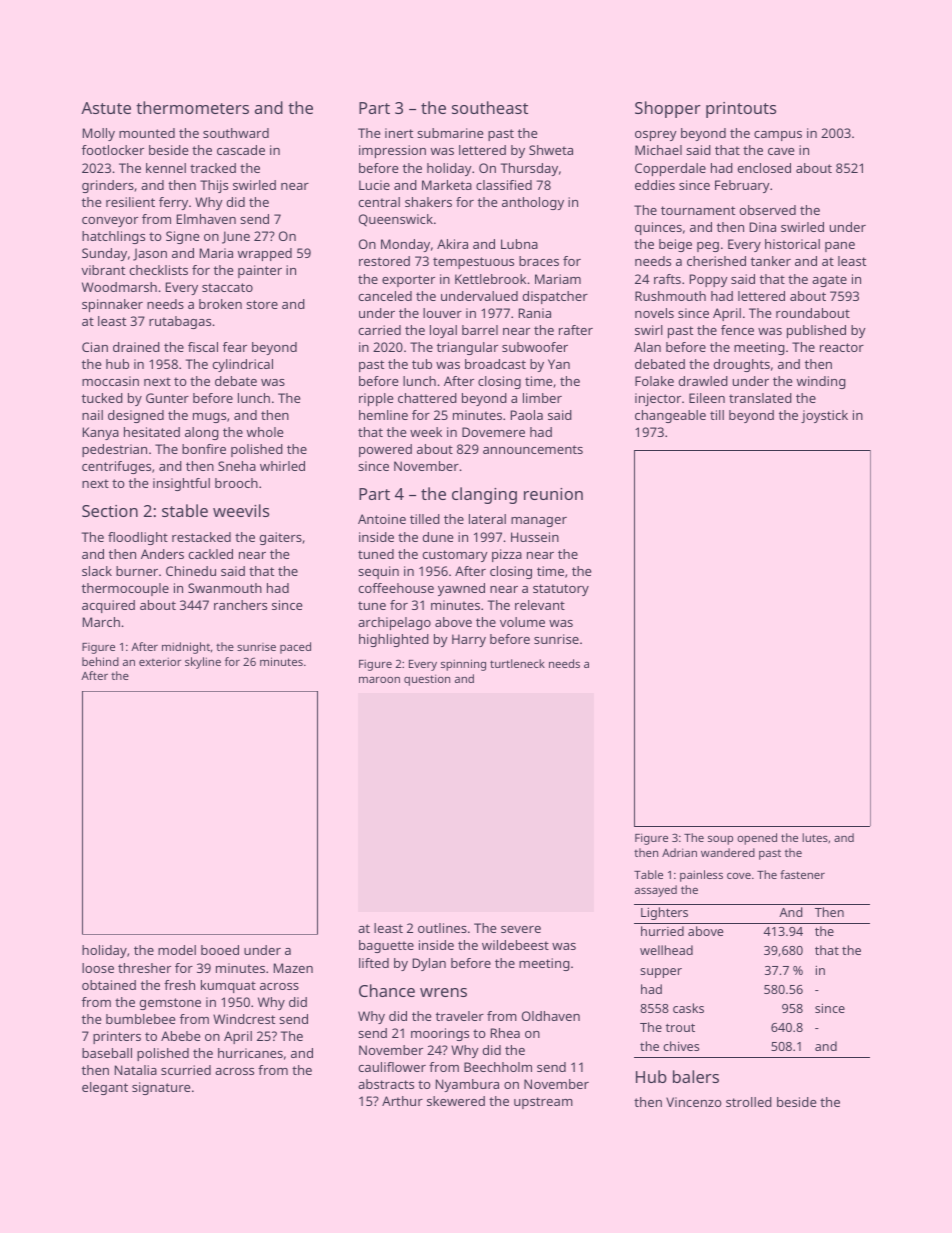 This screenshot has height=1233, width=952. Describe the element at coordinates (225, 588) in the screenshot. I see `Swanmouth` at that location.
